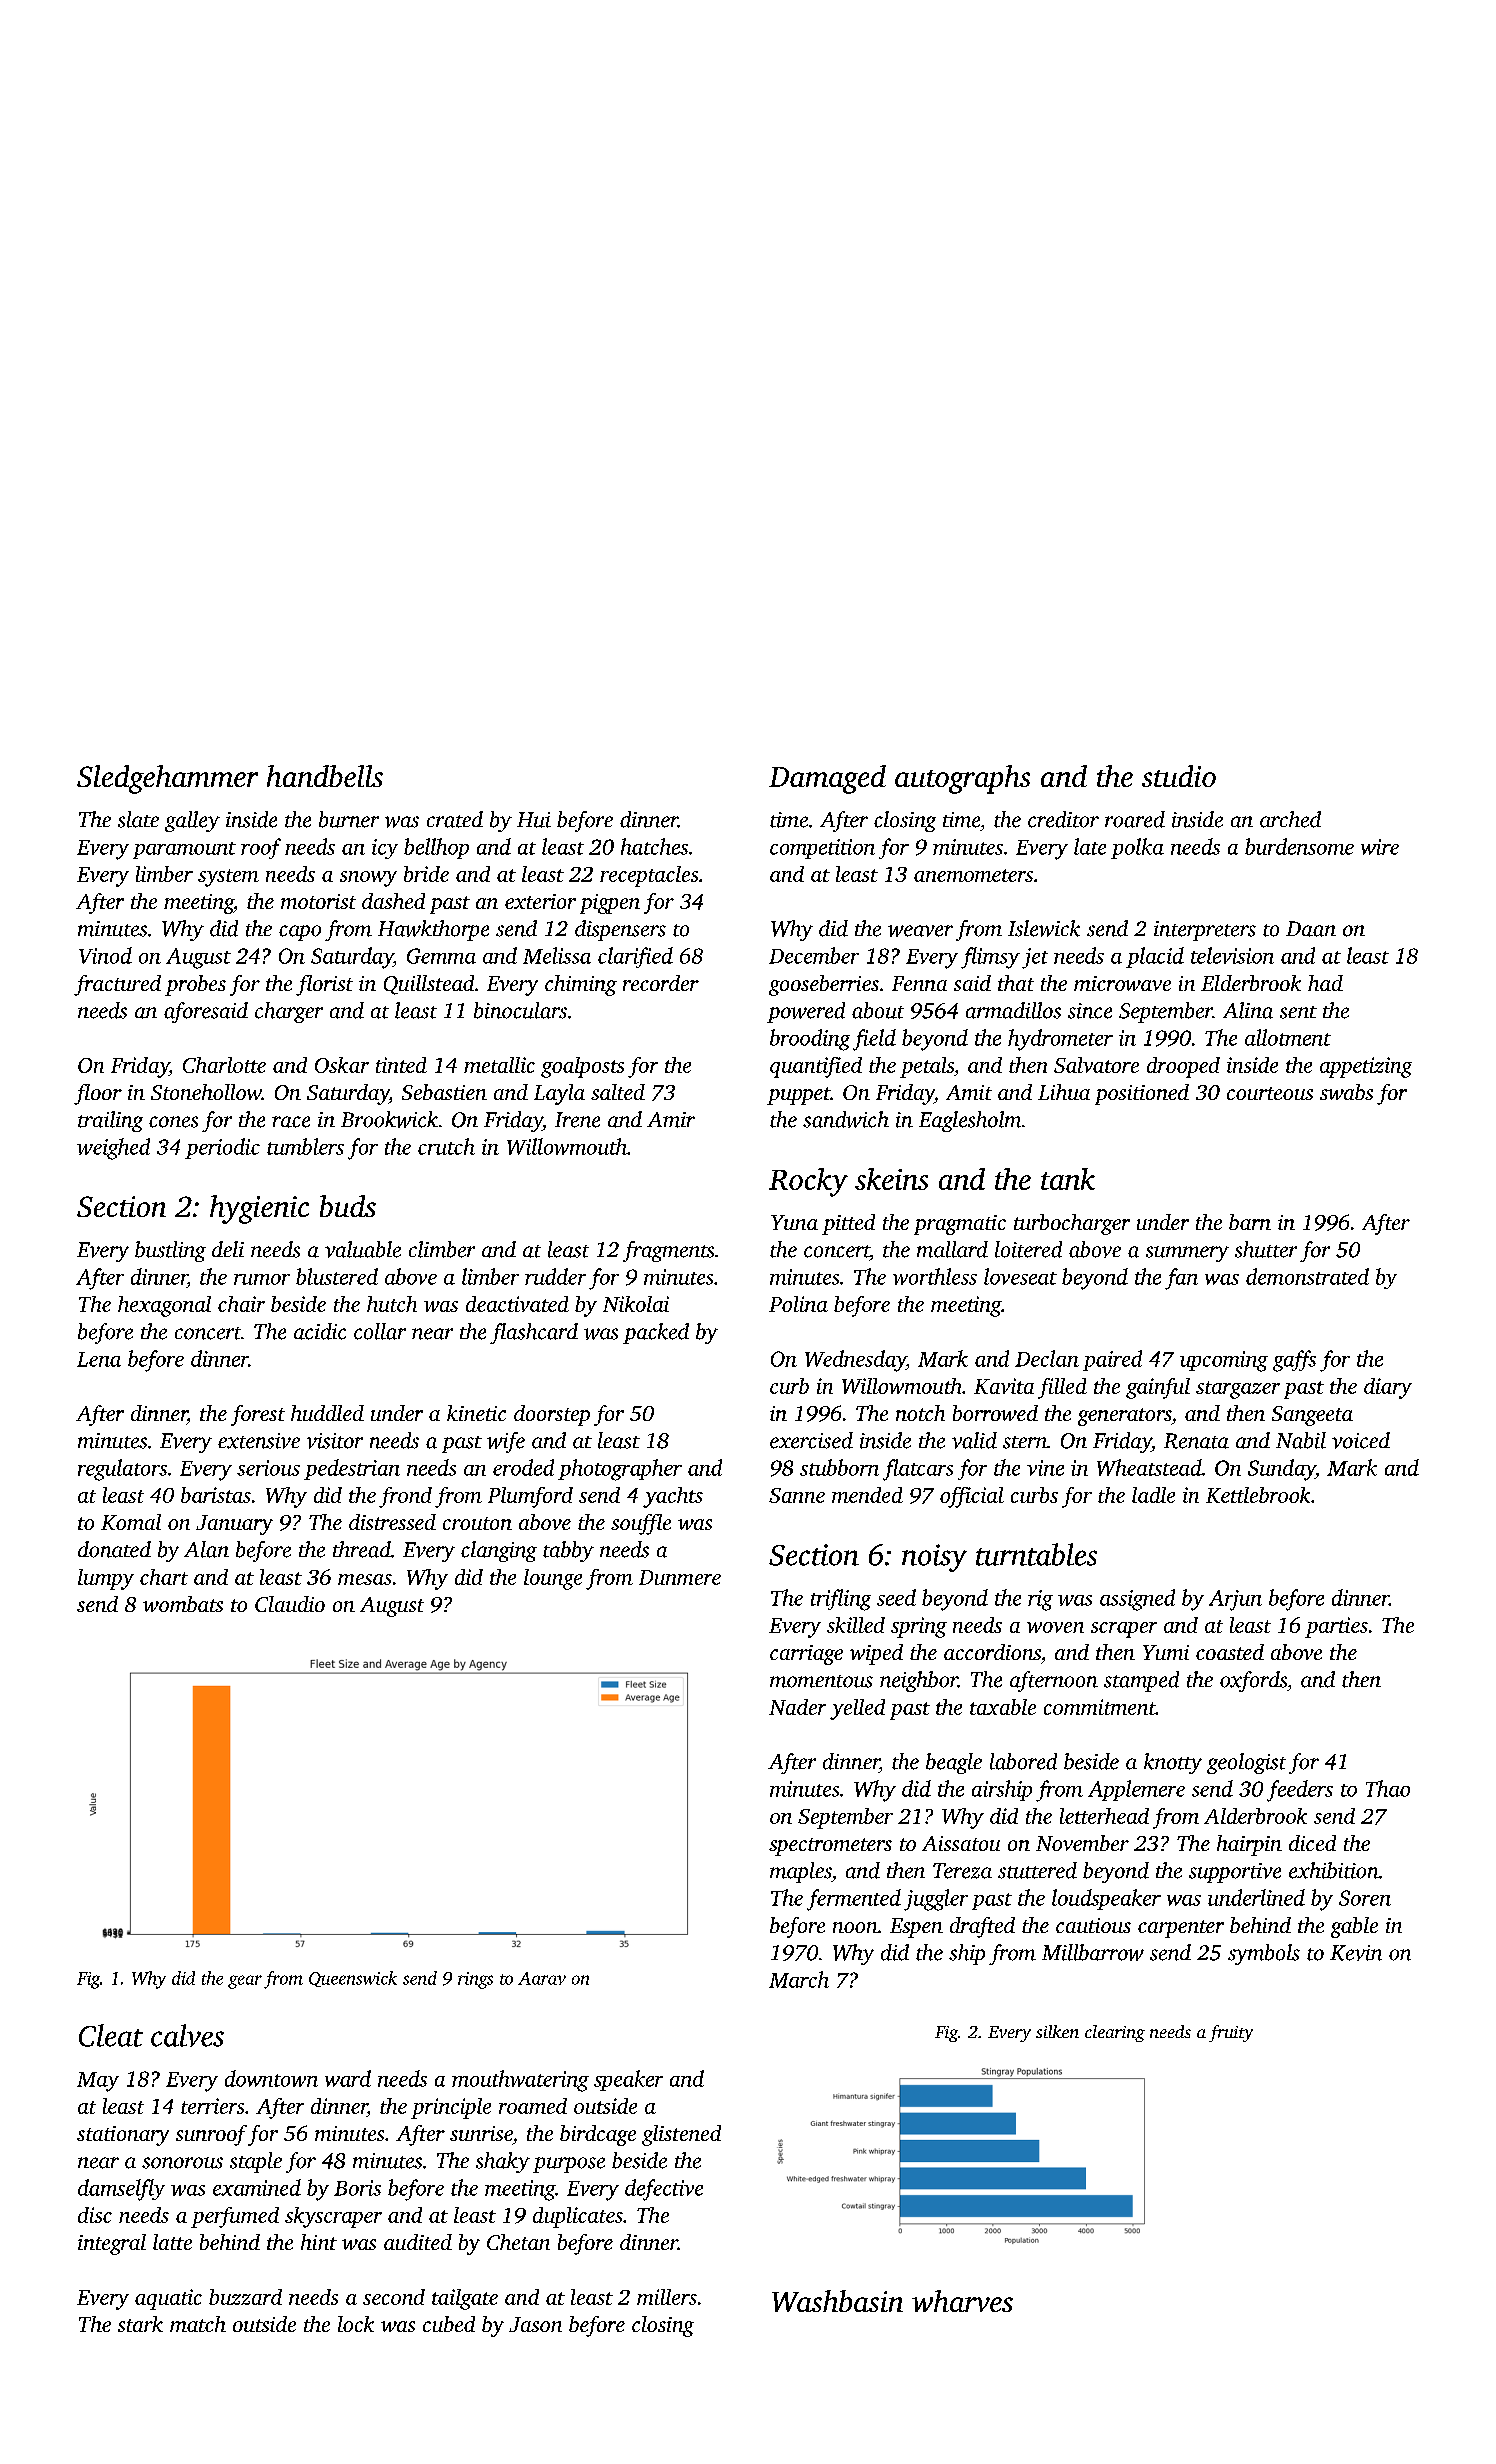 This screenshot has width=1496, height=2464. What do you see at coordinates (1136, 1790) in the screenshot?
I see `Applemere` at bounding box center [1136, 1790].
